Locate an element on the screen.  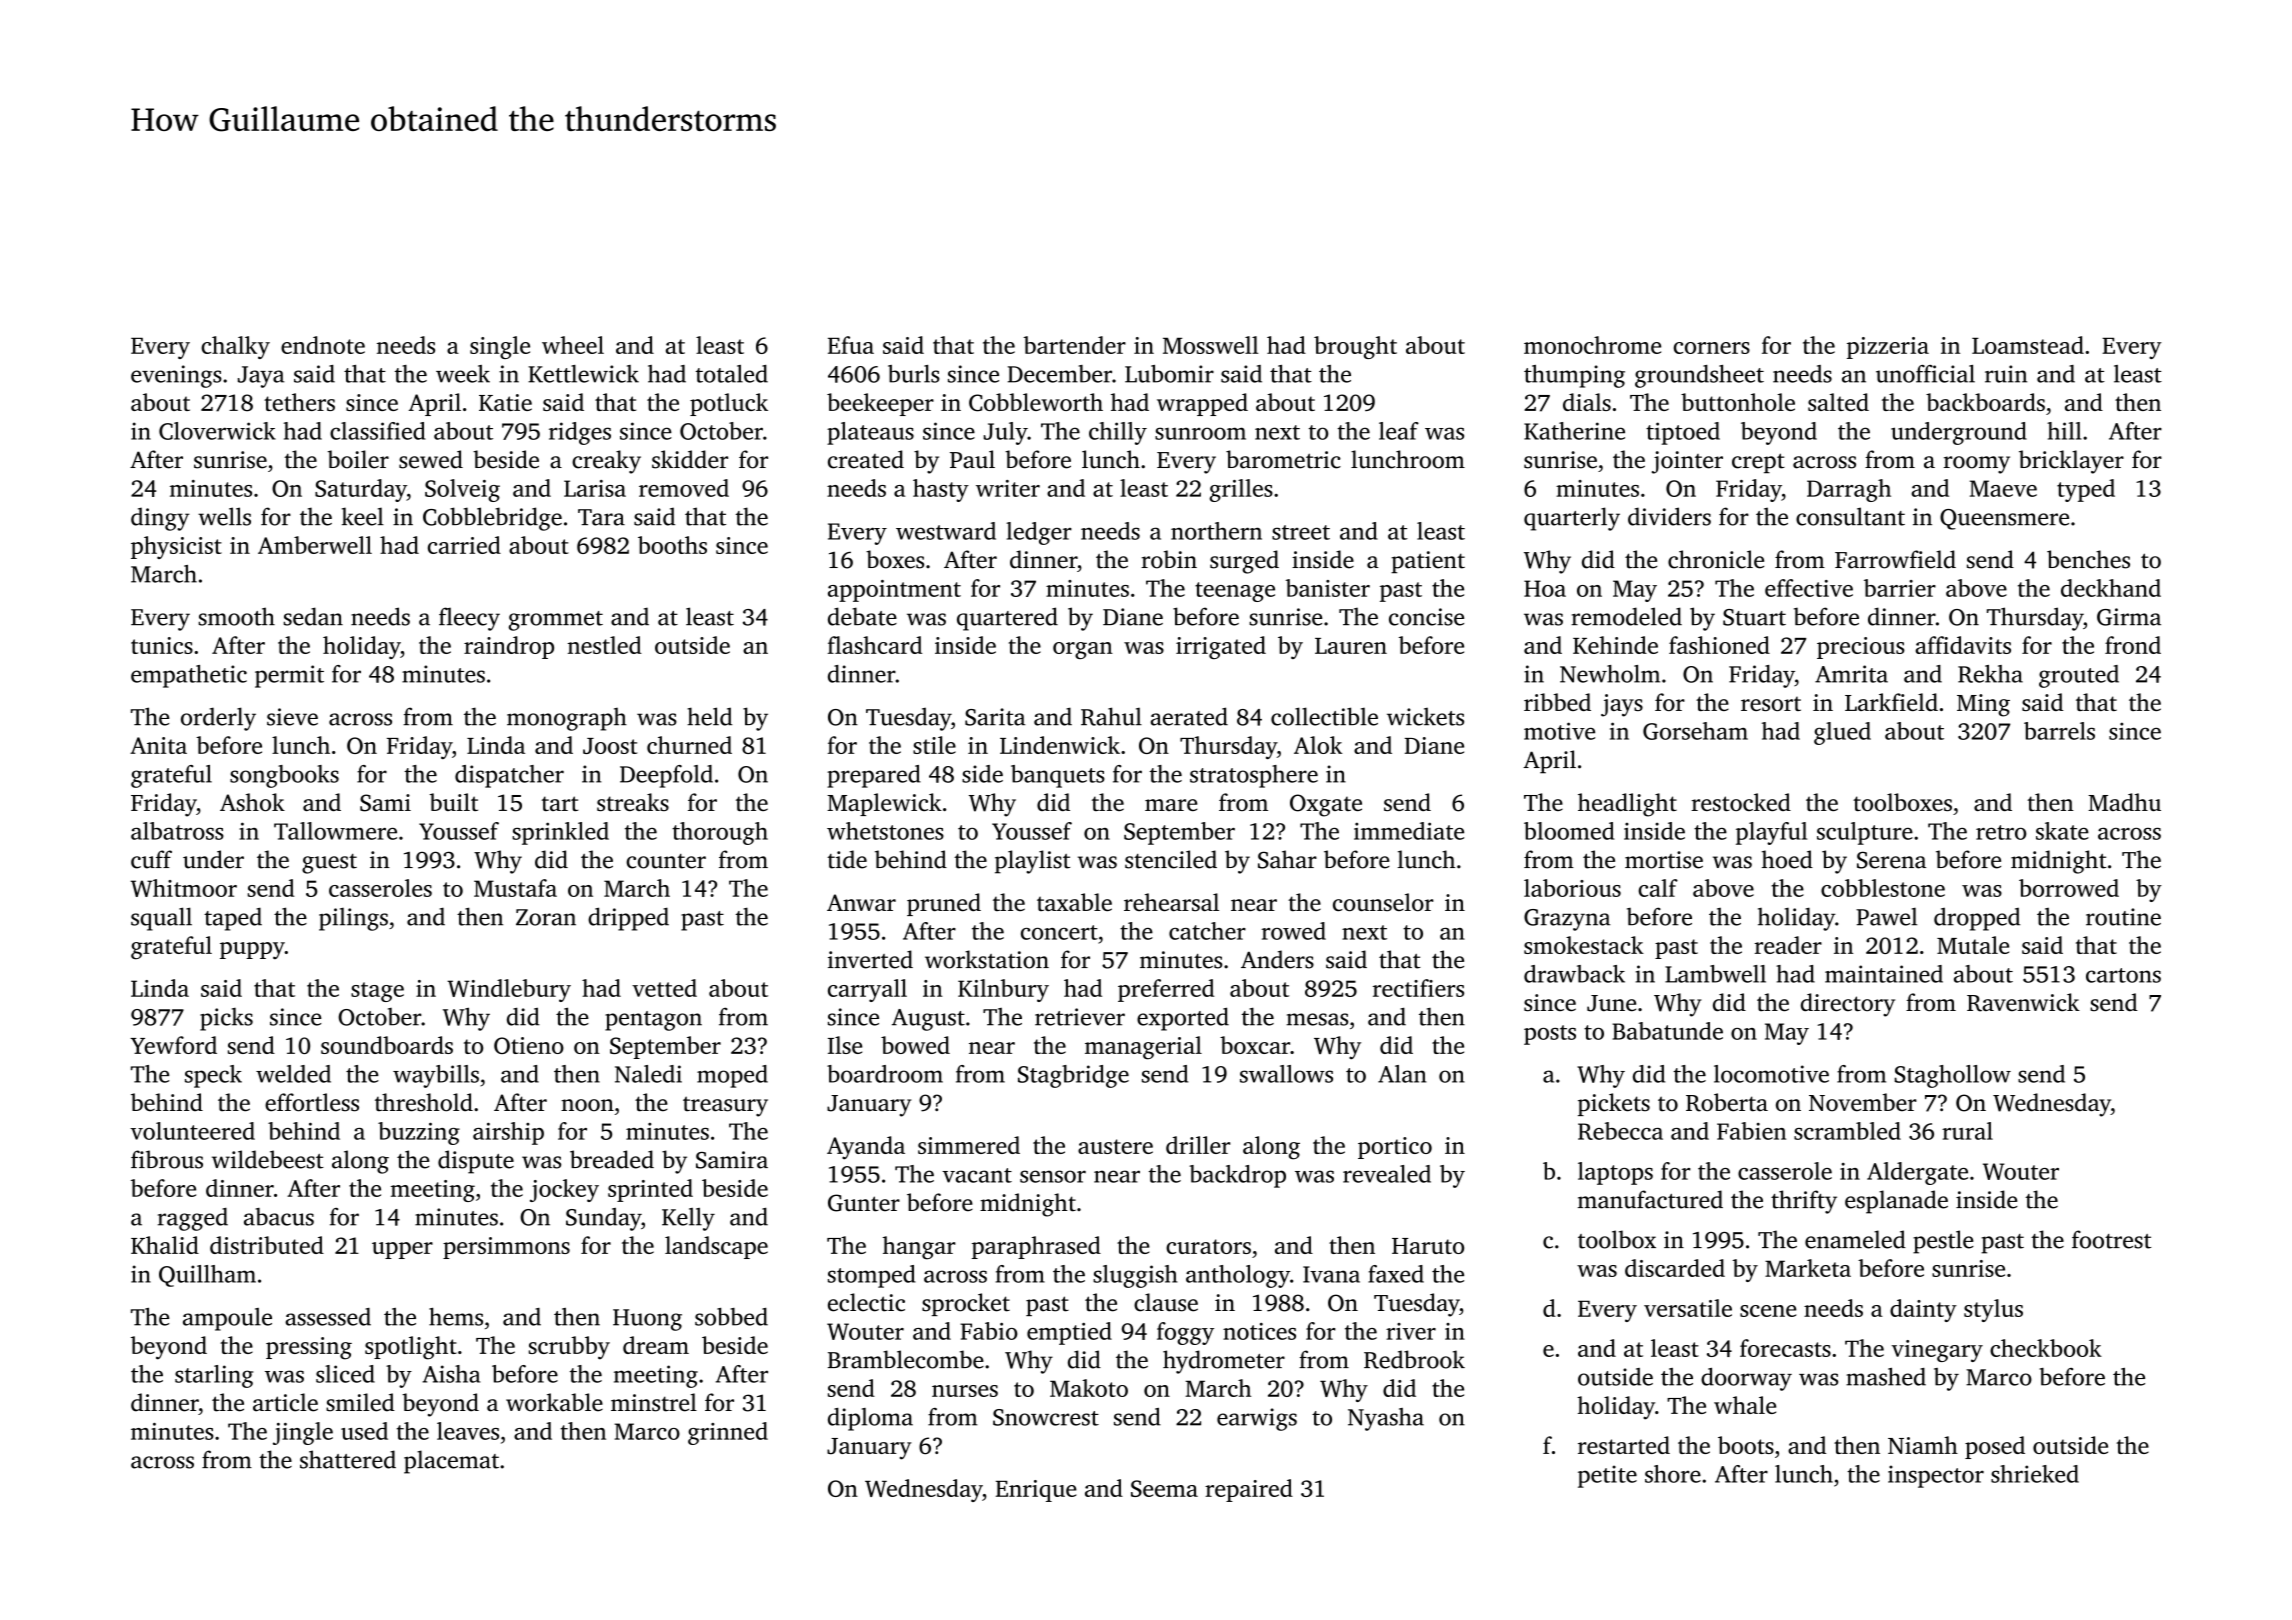
soundboards is located at coordinates (387, 1045).
